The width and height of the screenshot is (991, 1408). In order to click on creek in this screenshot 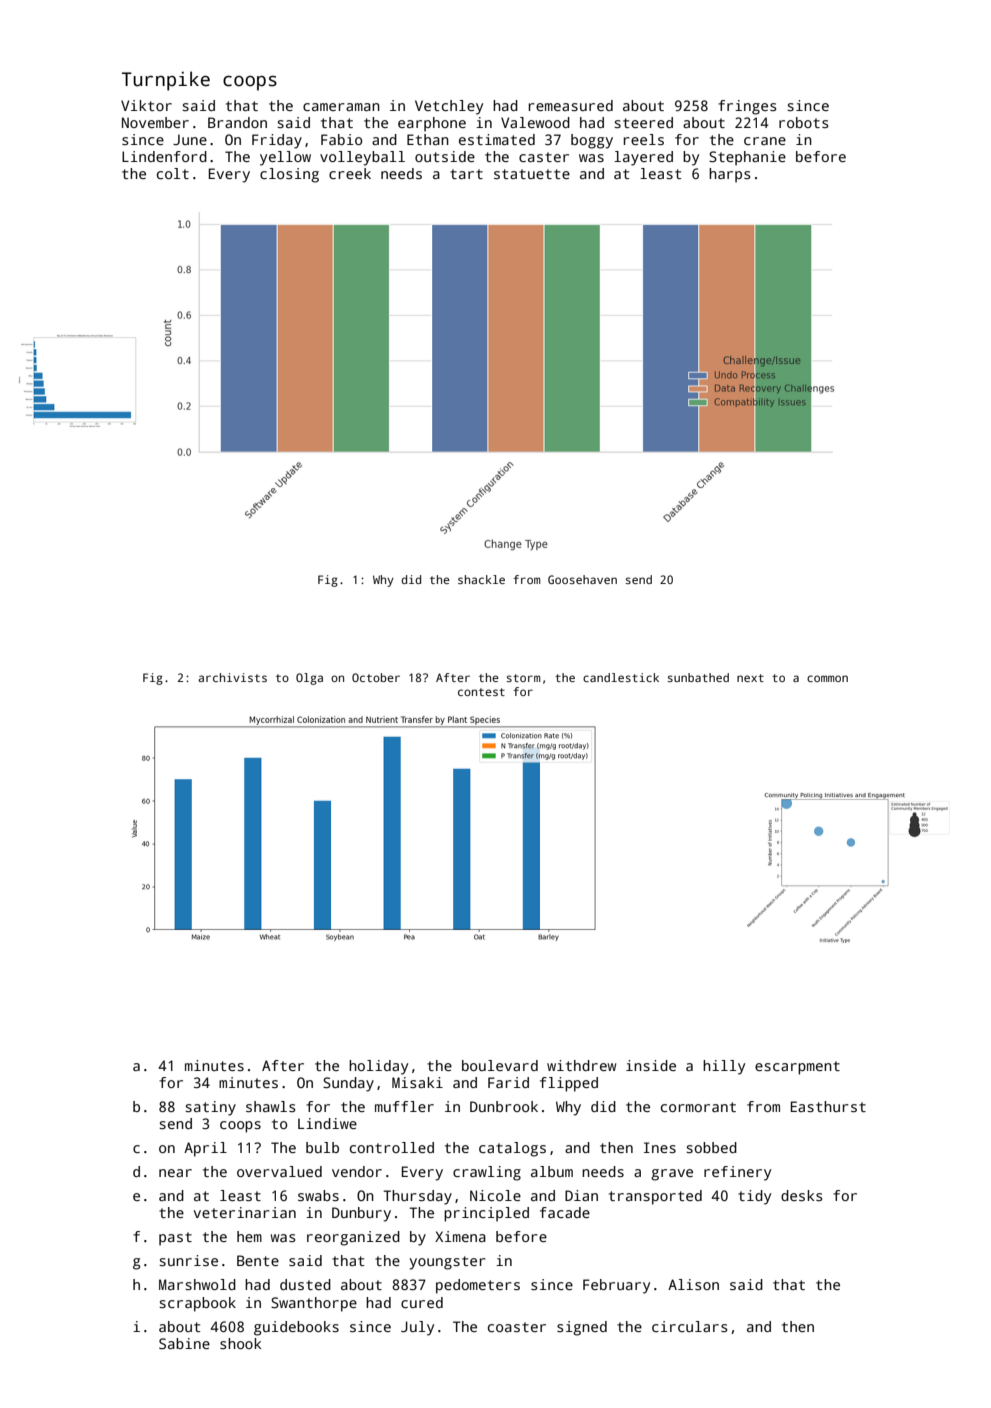, I will do `click(350, 173)`.
